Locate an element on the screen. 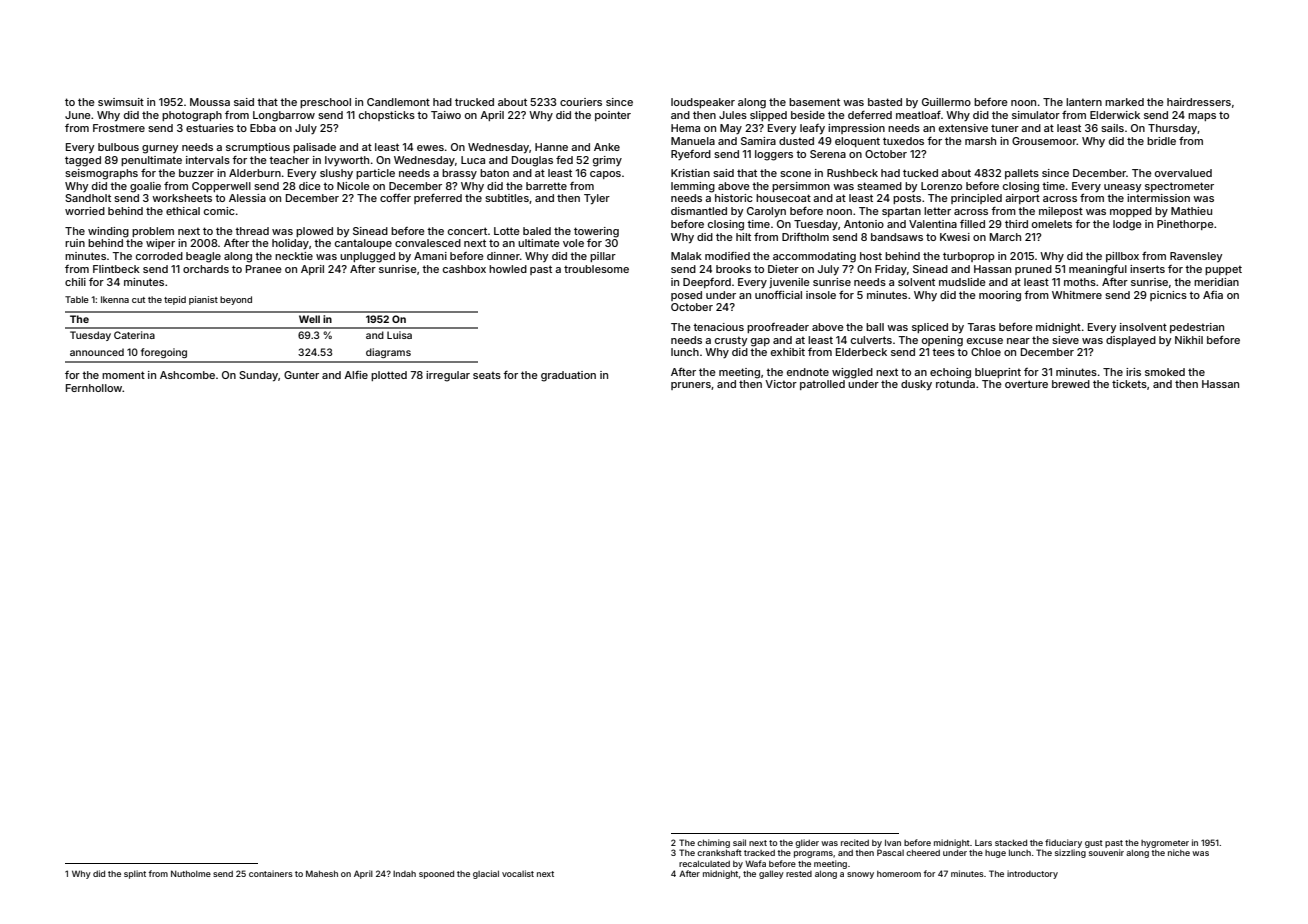  Ivan is located at coordinates (893, 842).
